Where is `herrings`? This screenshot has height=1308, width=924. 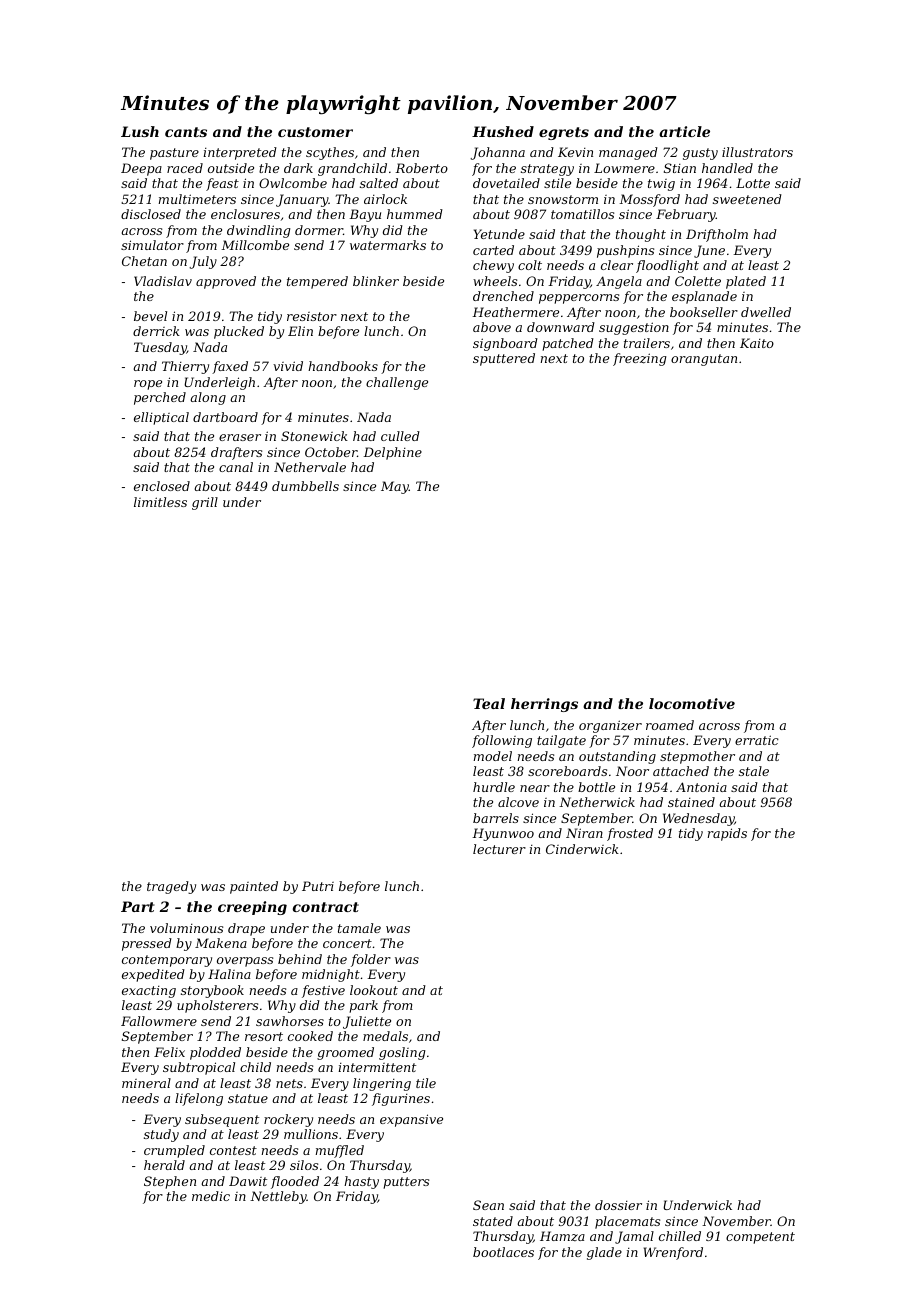 herrings is located at coordinates (544, 705).
